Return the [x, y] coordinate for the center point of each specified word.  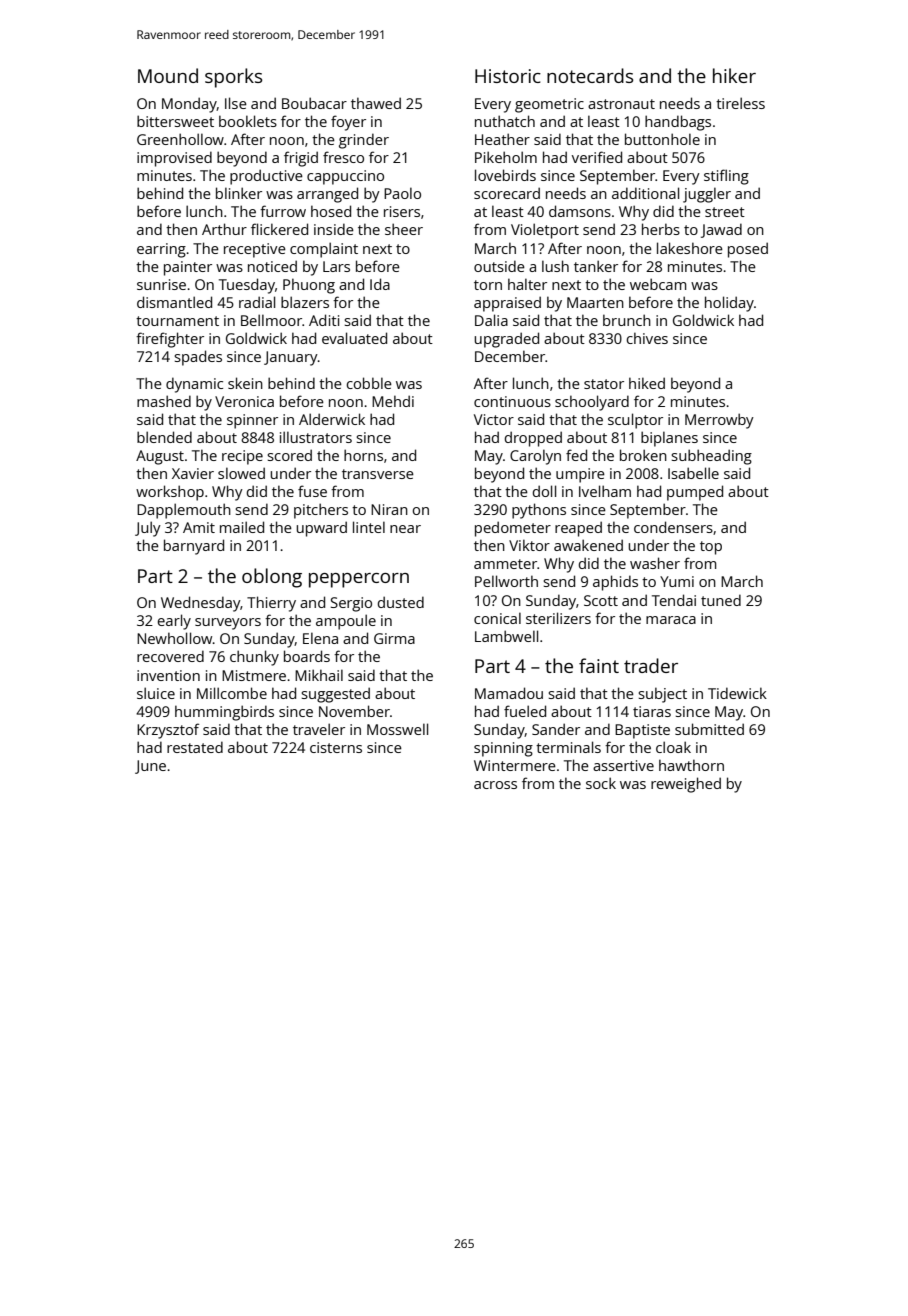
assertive [623, 765]
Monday [189, 105]
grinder [364, 141]
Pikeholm [506, 157]
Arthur [224, 229]
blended [164, 437]
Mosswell [397, 729]
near [405, 529]
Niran [389, 509]
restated [195, 747]
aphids [615, 583]
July [148, 529]
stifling [726, 177]
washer [655, 563]
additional [645, 193]
